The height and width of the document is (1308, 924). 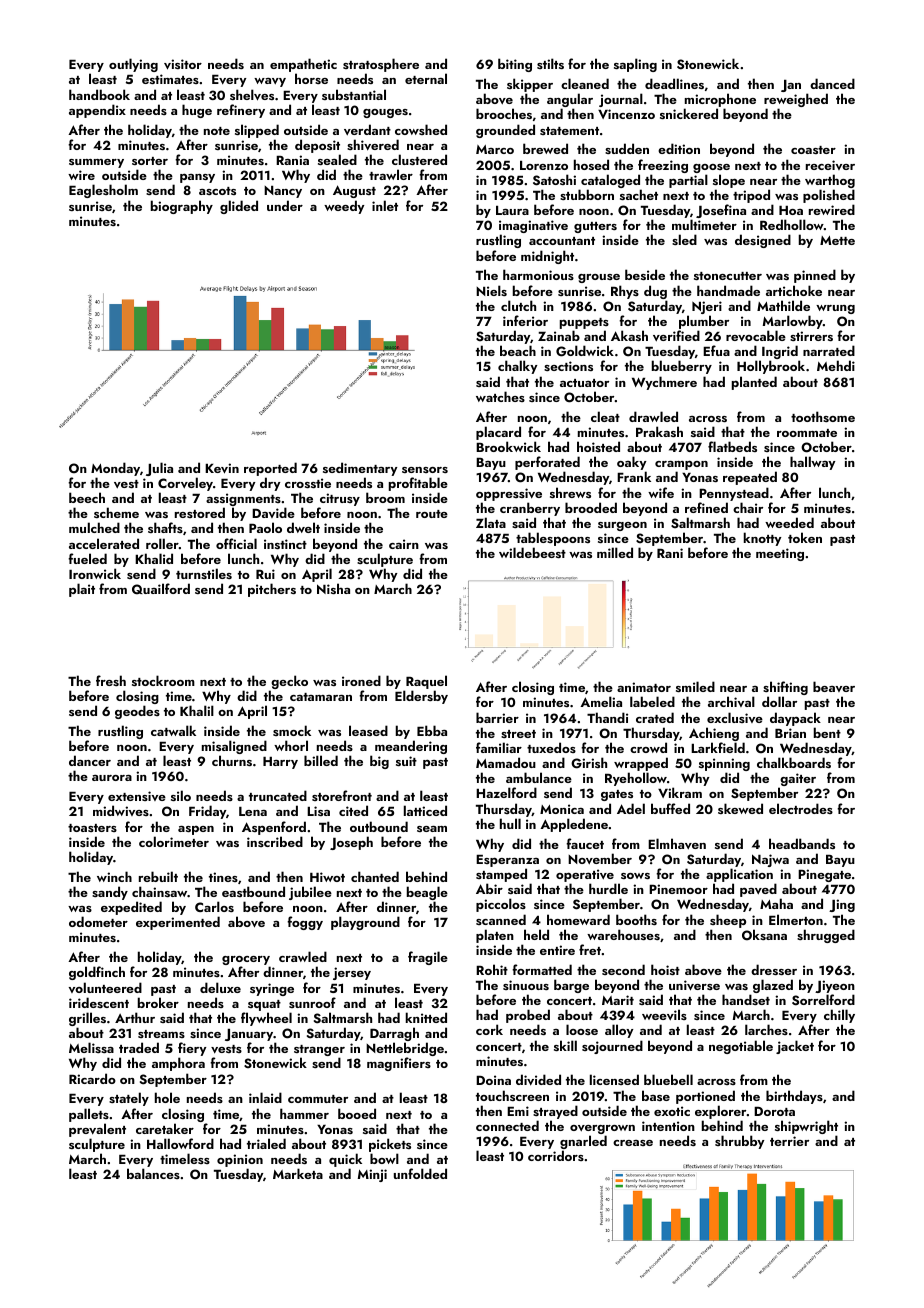 I want to click on ironed, so click(x=361, y=680).
